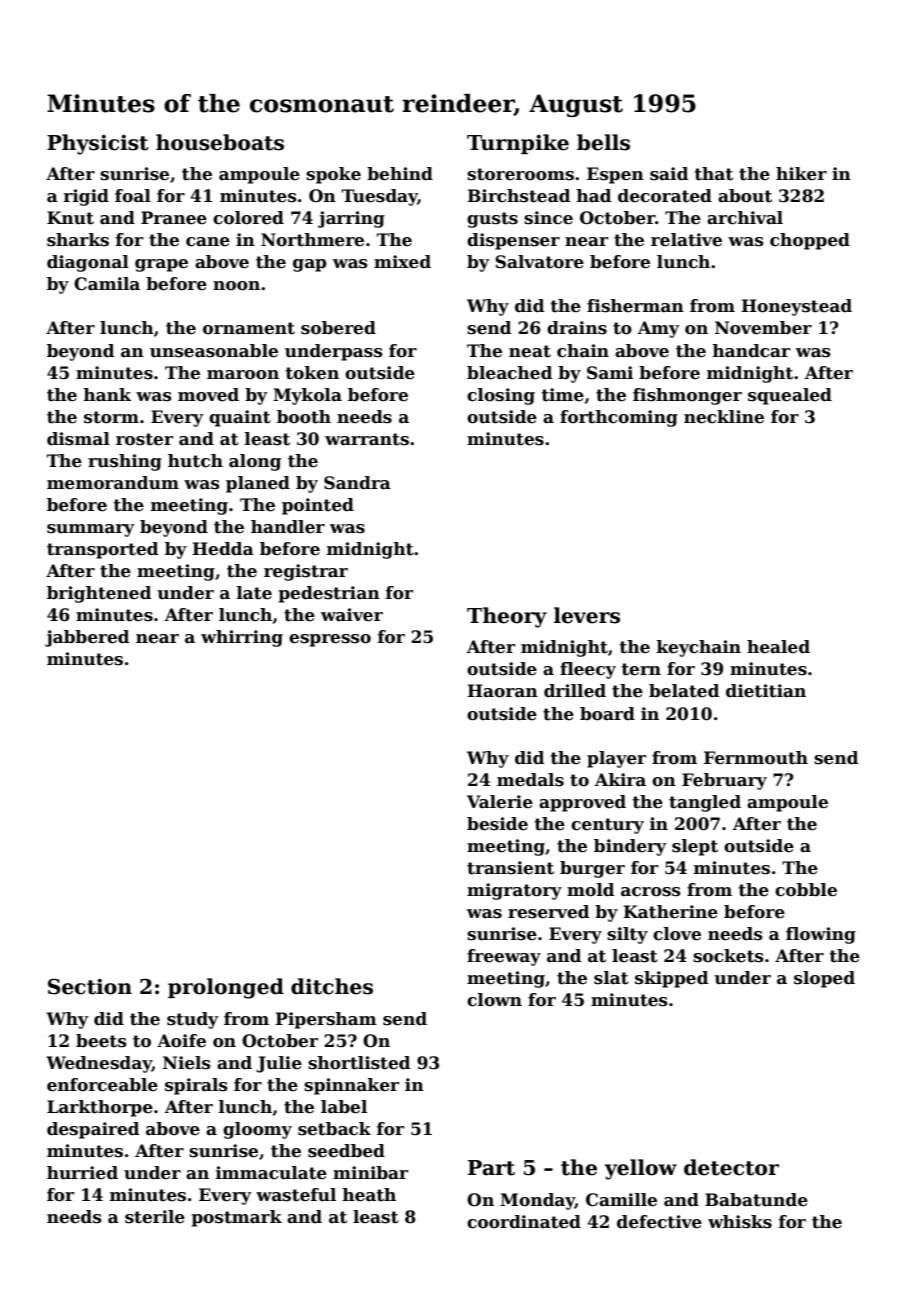 This image has width=908, height=1316. What do you see at coordinates (607, 714) in the image?
I see `board` at bounding box center [607, 714].
